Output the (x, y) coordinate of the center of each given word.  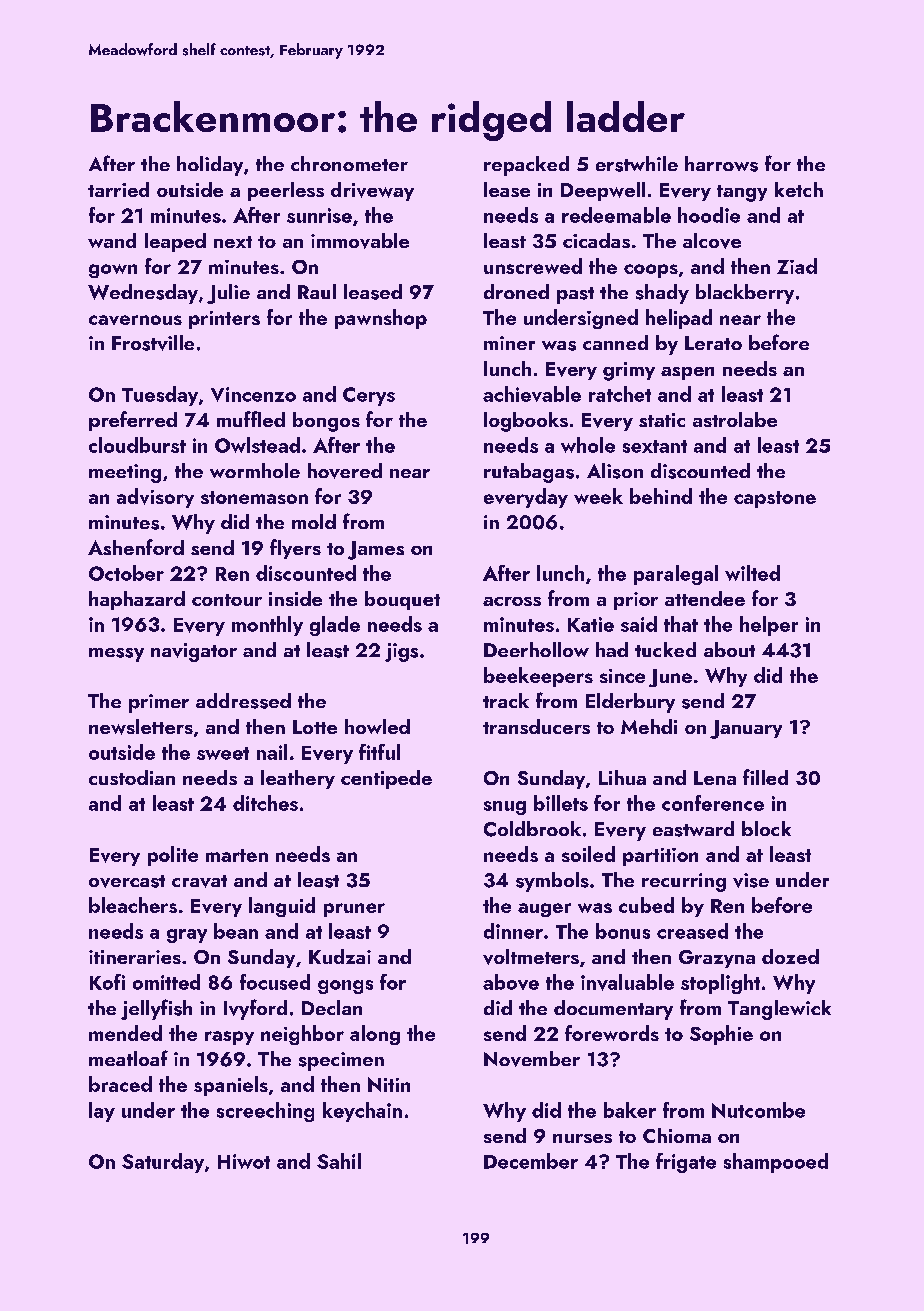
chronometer (349, 163)
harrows (721, 164)
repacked (526, 166)
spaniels (231, 1086)
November (532, 1059)
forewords (612, 1033)
